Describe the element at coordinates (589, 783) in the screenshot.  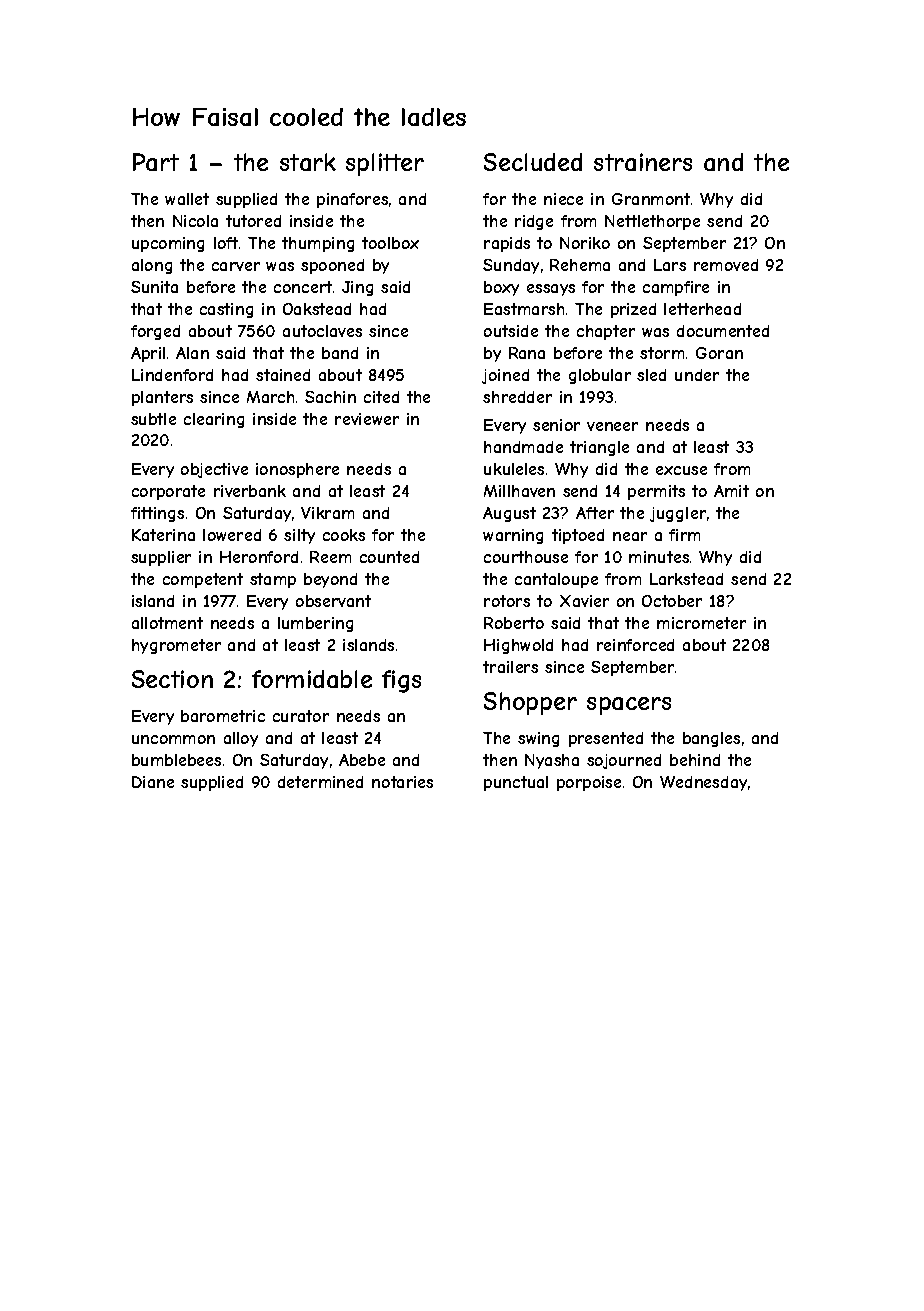
I see `porpoise` at that location.
